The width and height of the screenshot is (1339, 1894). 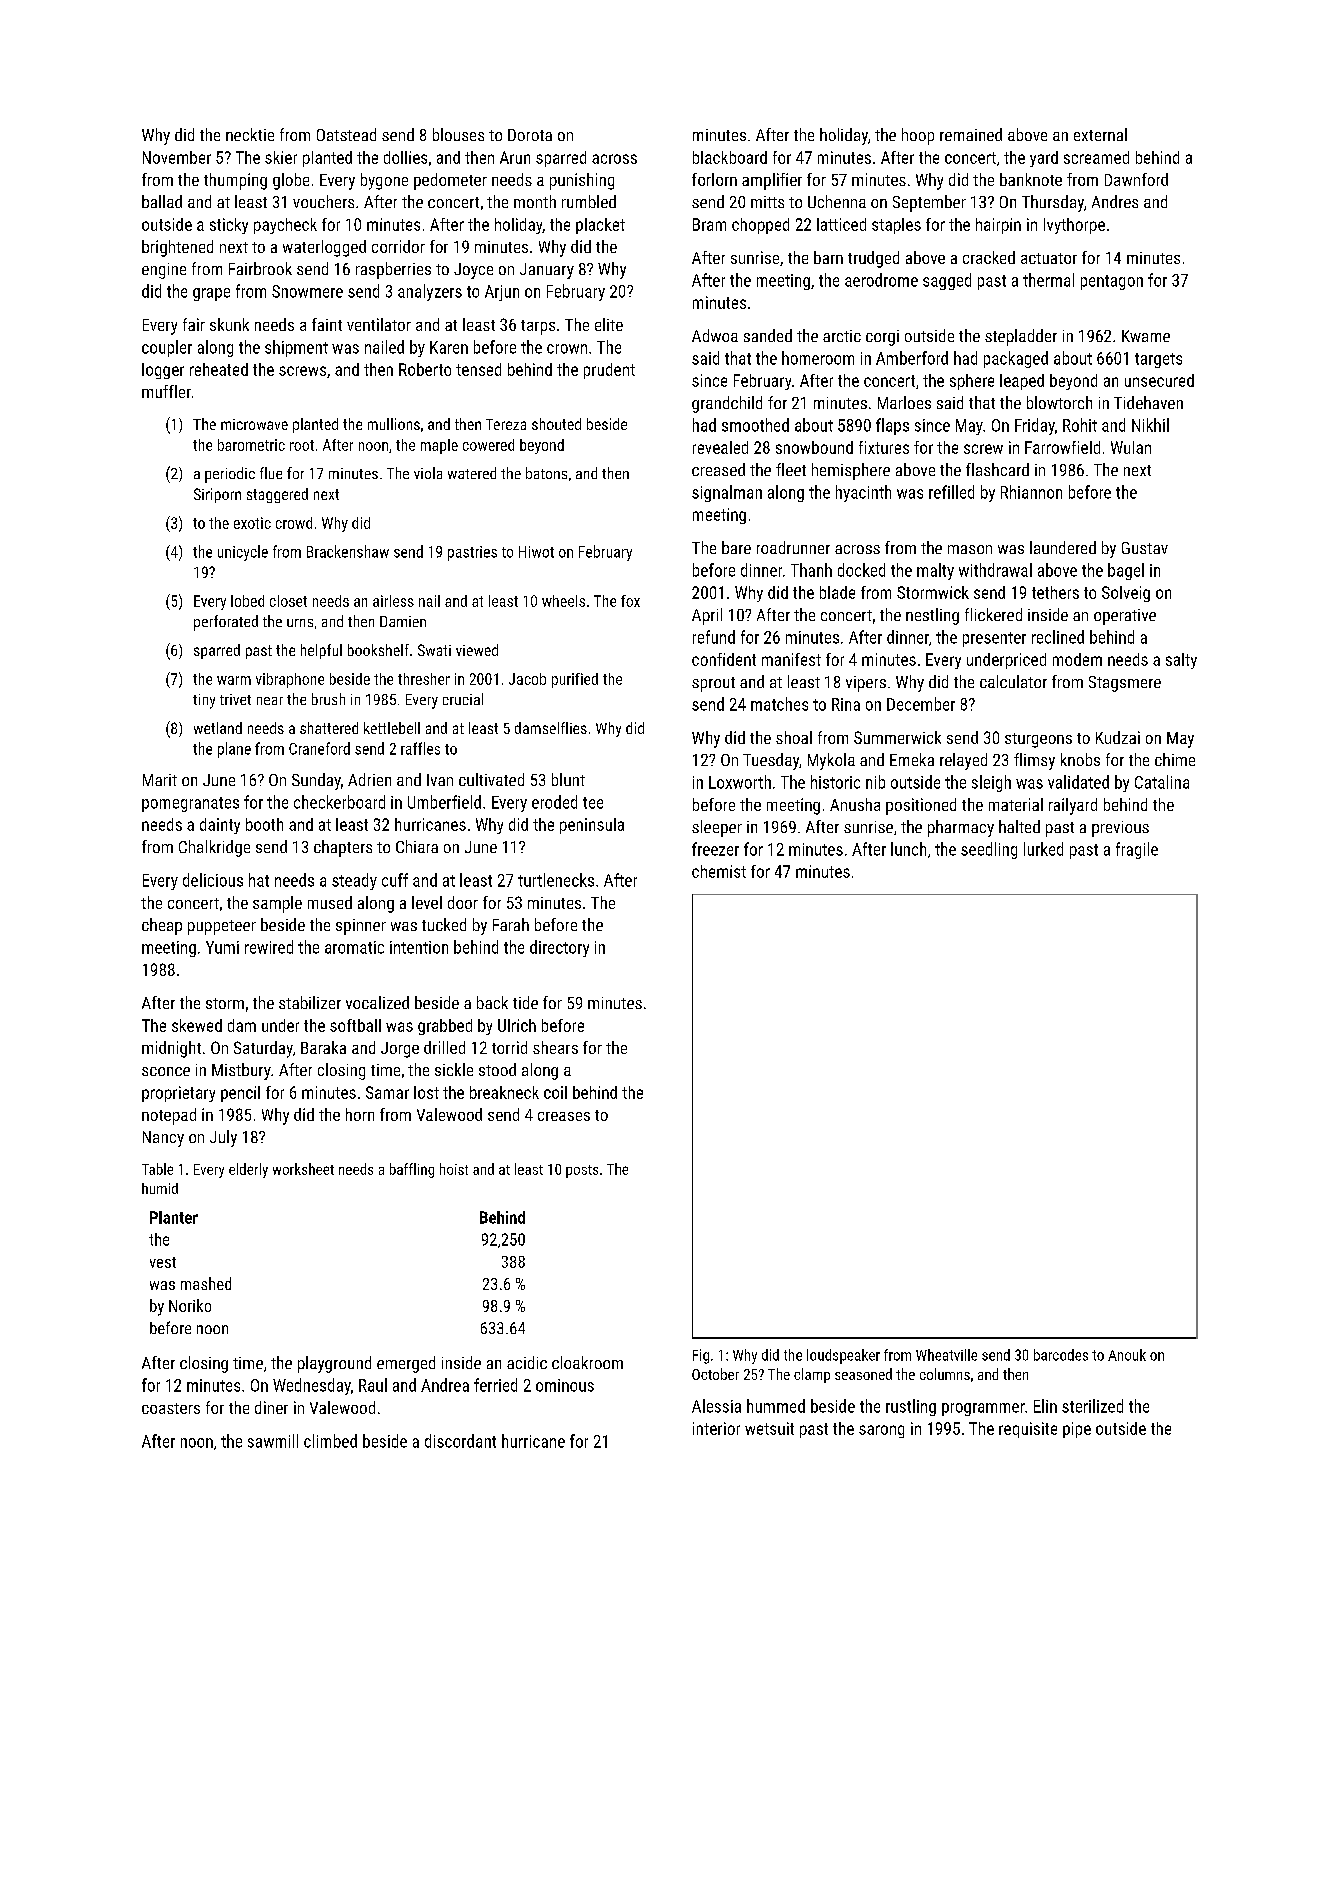 What do you see at coordinates (873, 259) in the screenshot?
I see `trudged` at bounding box center [873, 259].
